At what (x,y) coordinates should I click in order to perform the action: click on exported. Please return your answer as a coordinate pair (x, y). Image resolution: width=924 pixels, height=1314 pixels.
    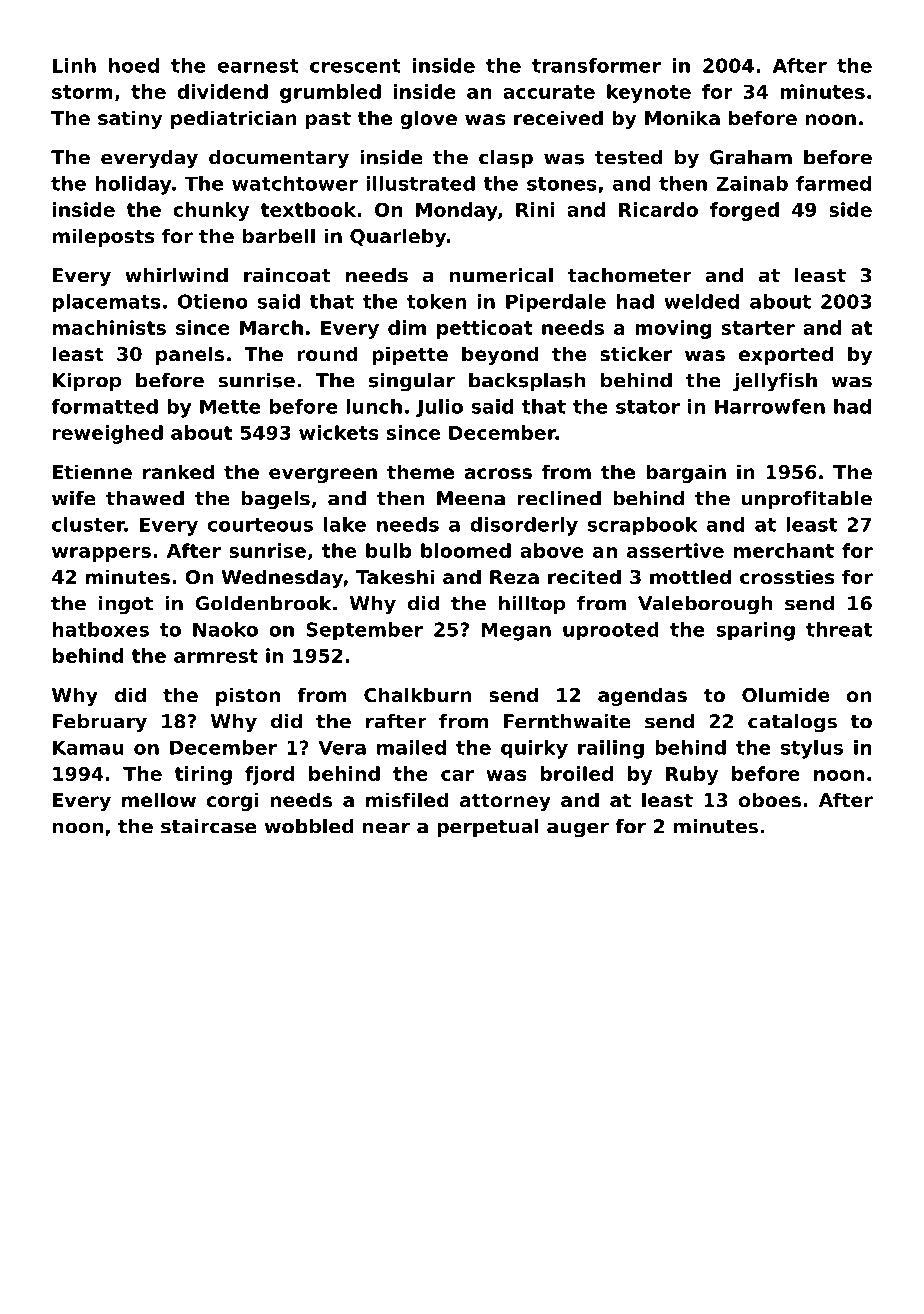
    Looking at the image, I should click on (786, 355).
